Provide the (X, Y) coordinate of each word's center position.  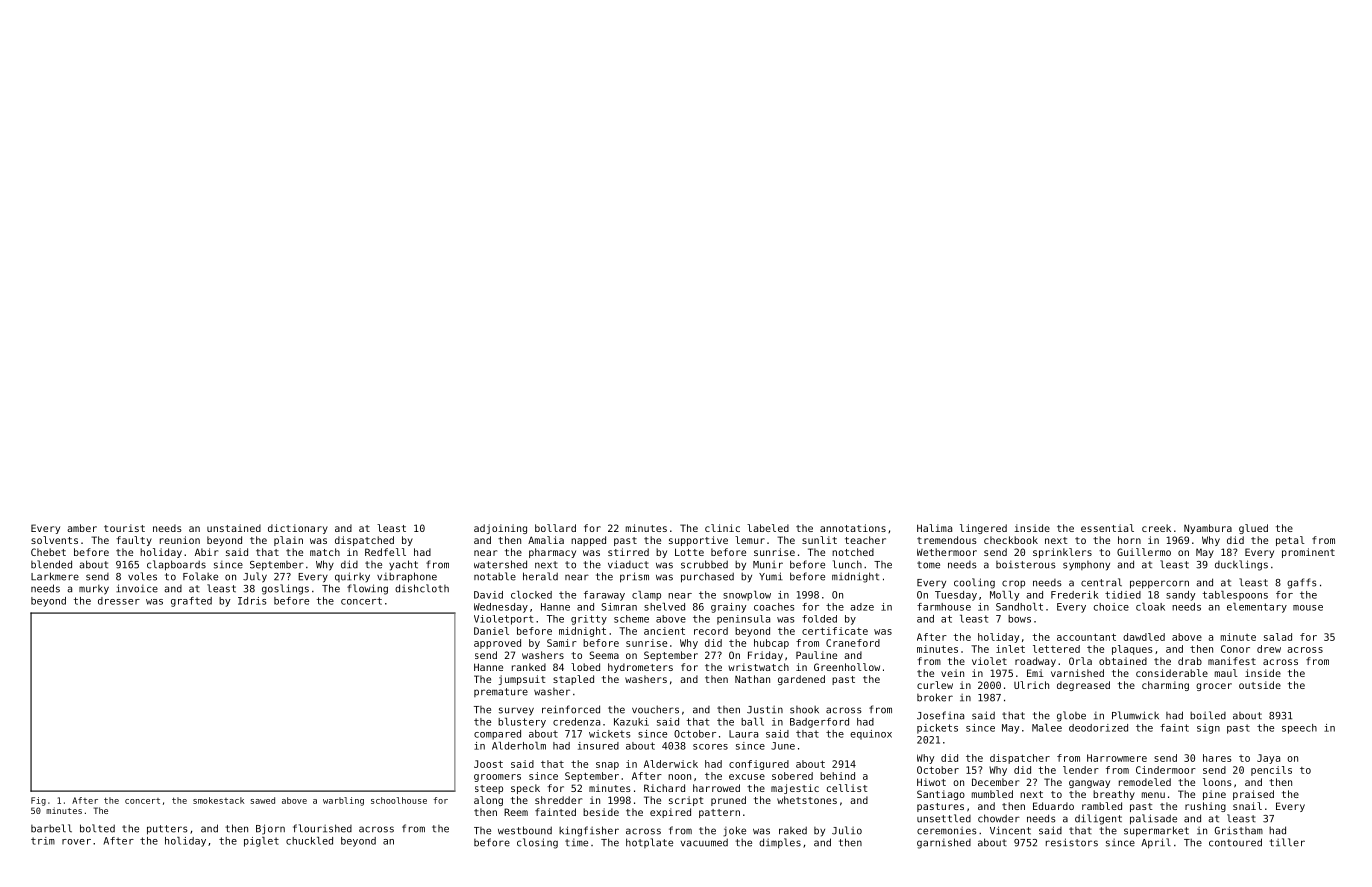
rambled (1102, 806)
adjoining (500, 529)
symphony (1086, 566)
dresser (119, 601)
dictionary (298, 529)
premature (501, 692)
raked (793, 830)
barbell (51, 828)
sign (1208, 729)
